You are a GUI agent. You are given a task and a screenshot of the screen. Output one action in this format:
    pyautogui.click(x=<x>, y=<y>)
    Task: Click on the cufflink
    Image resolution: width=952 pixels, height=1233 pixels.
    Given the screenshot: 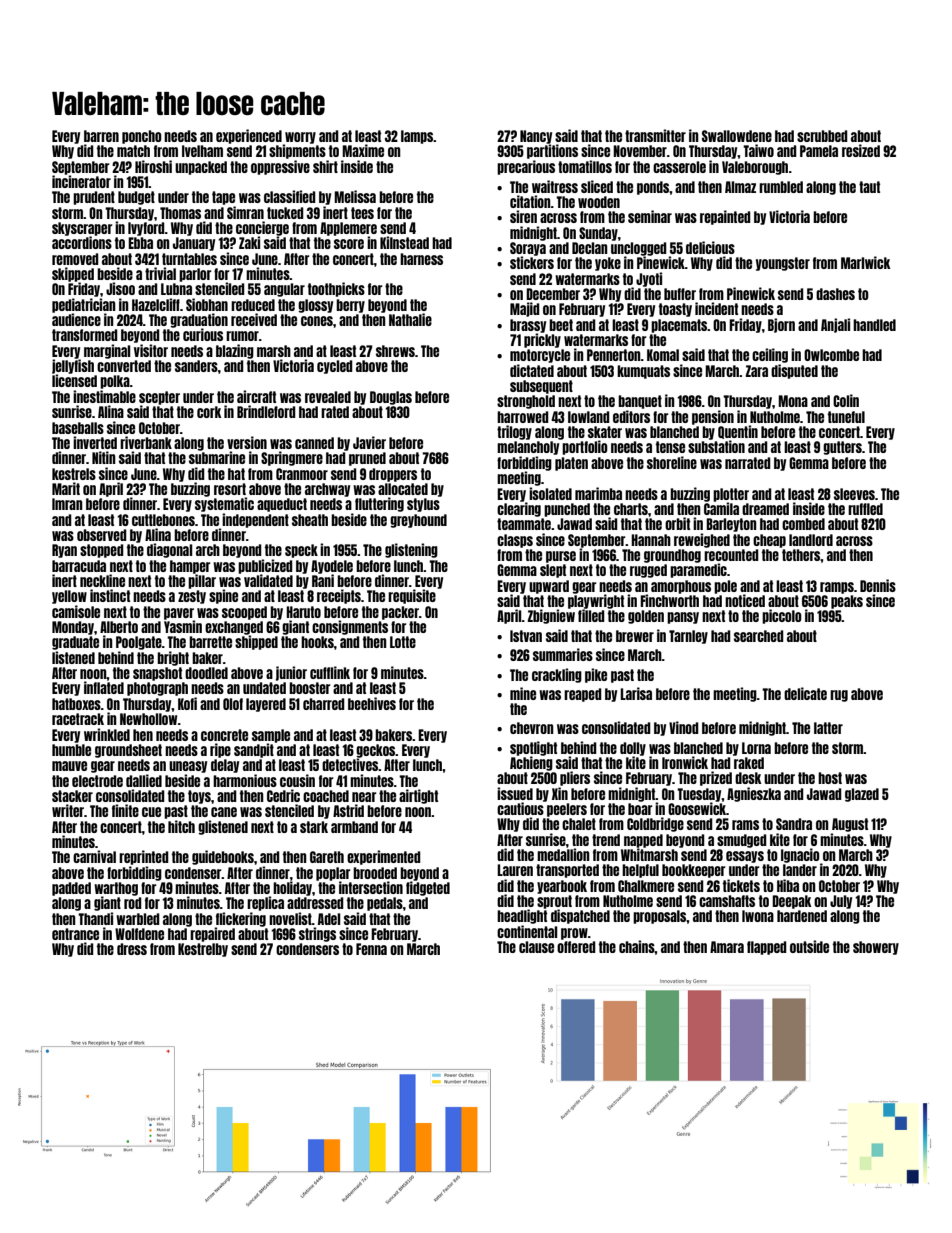 What is the action you would take?
    pyautogui.click(x=330, y=672)
